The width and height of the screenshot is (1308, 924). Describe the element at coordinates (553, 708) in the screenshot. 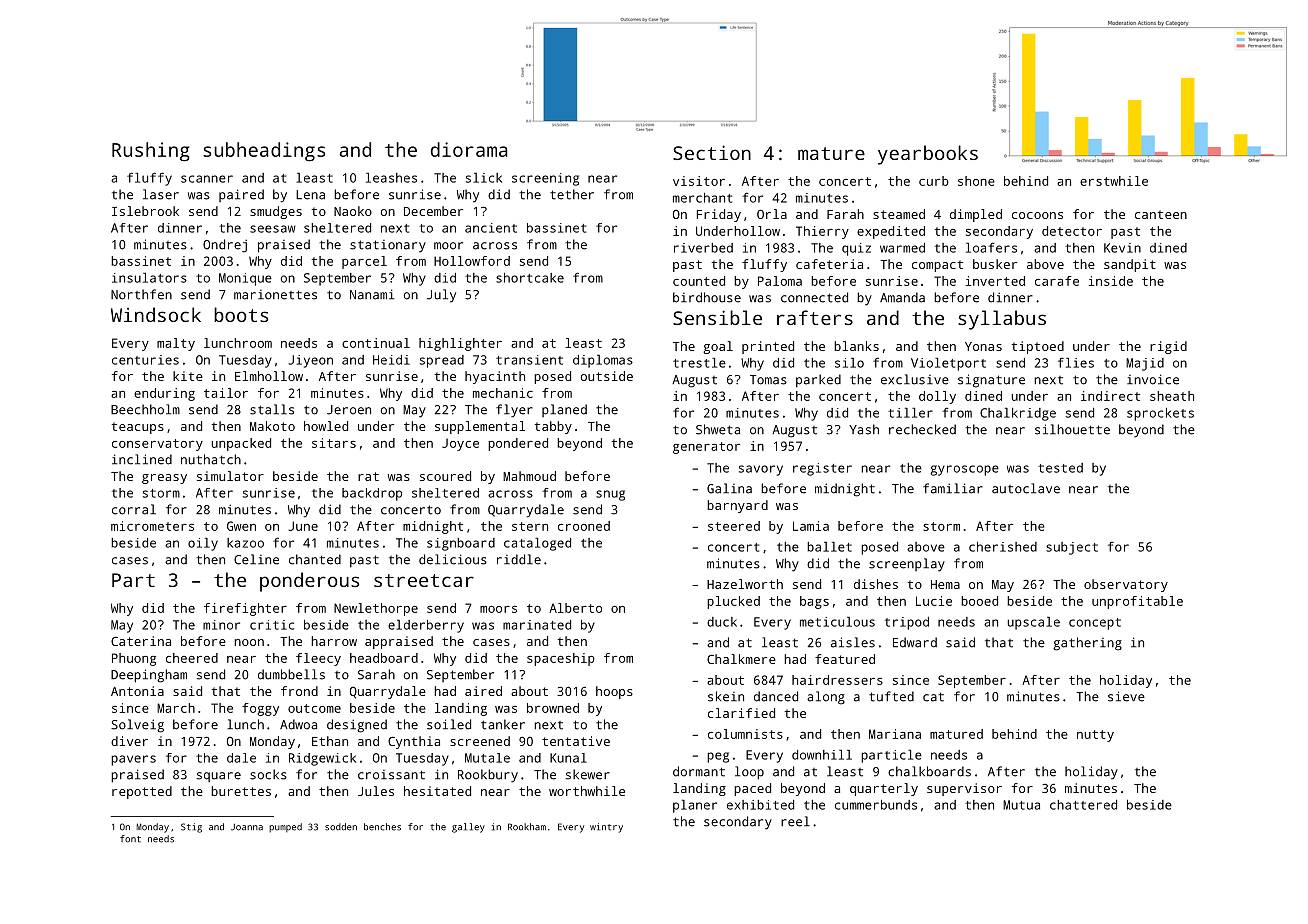

I see `browned` at that location.
